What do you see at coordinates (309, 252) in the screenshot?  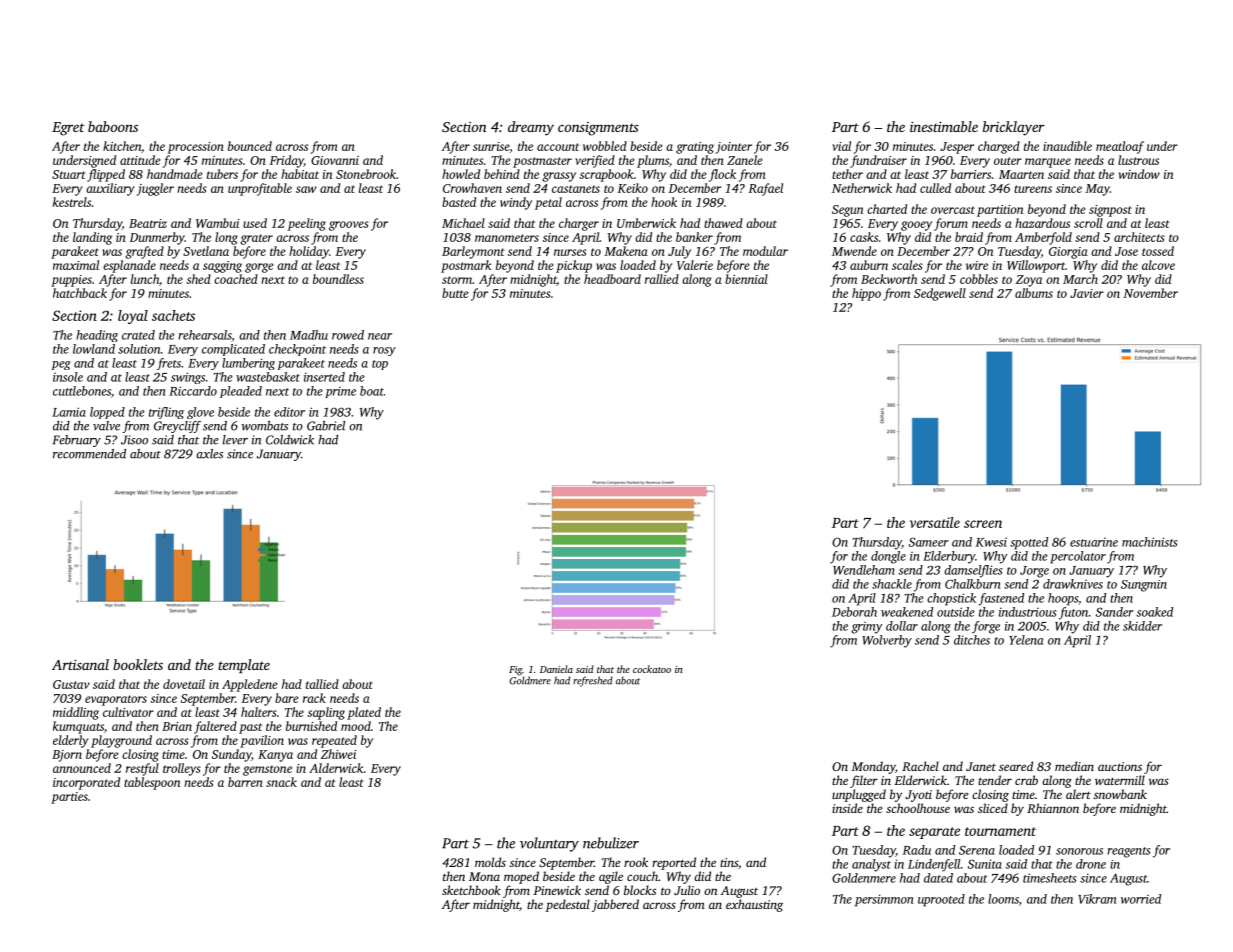 I see `holiday` at bounding box center [309, 252].
